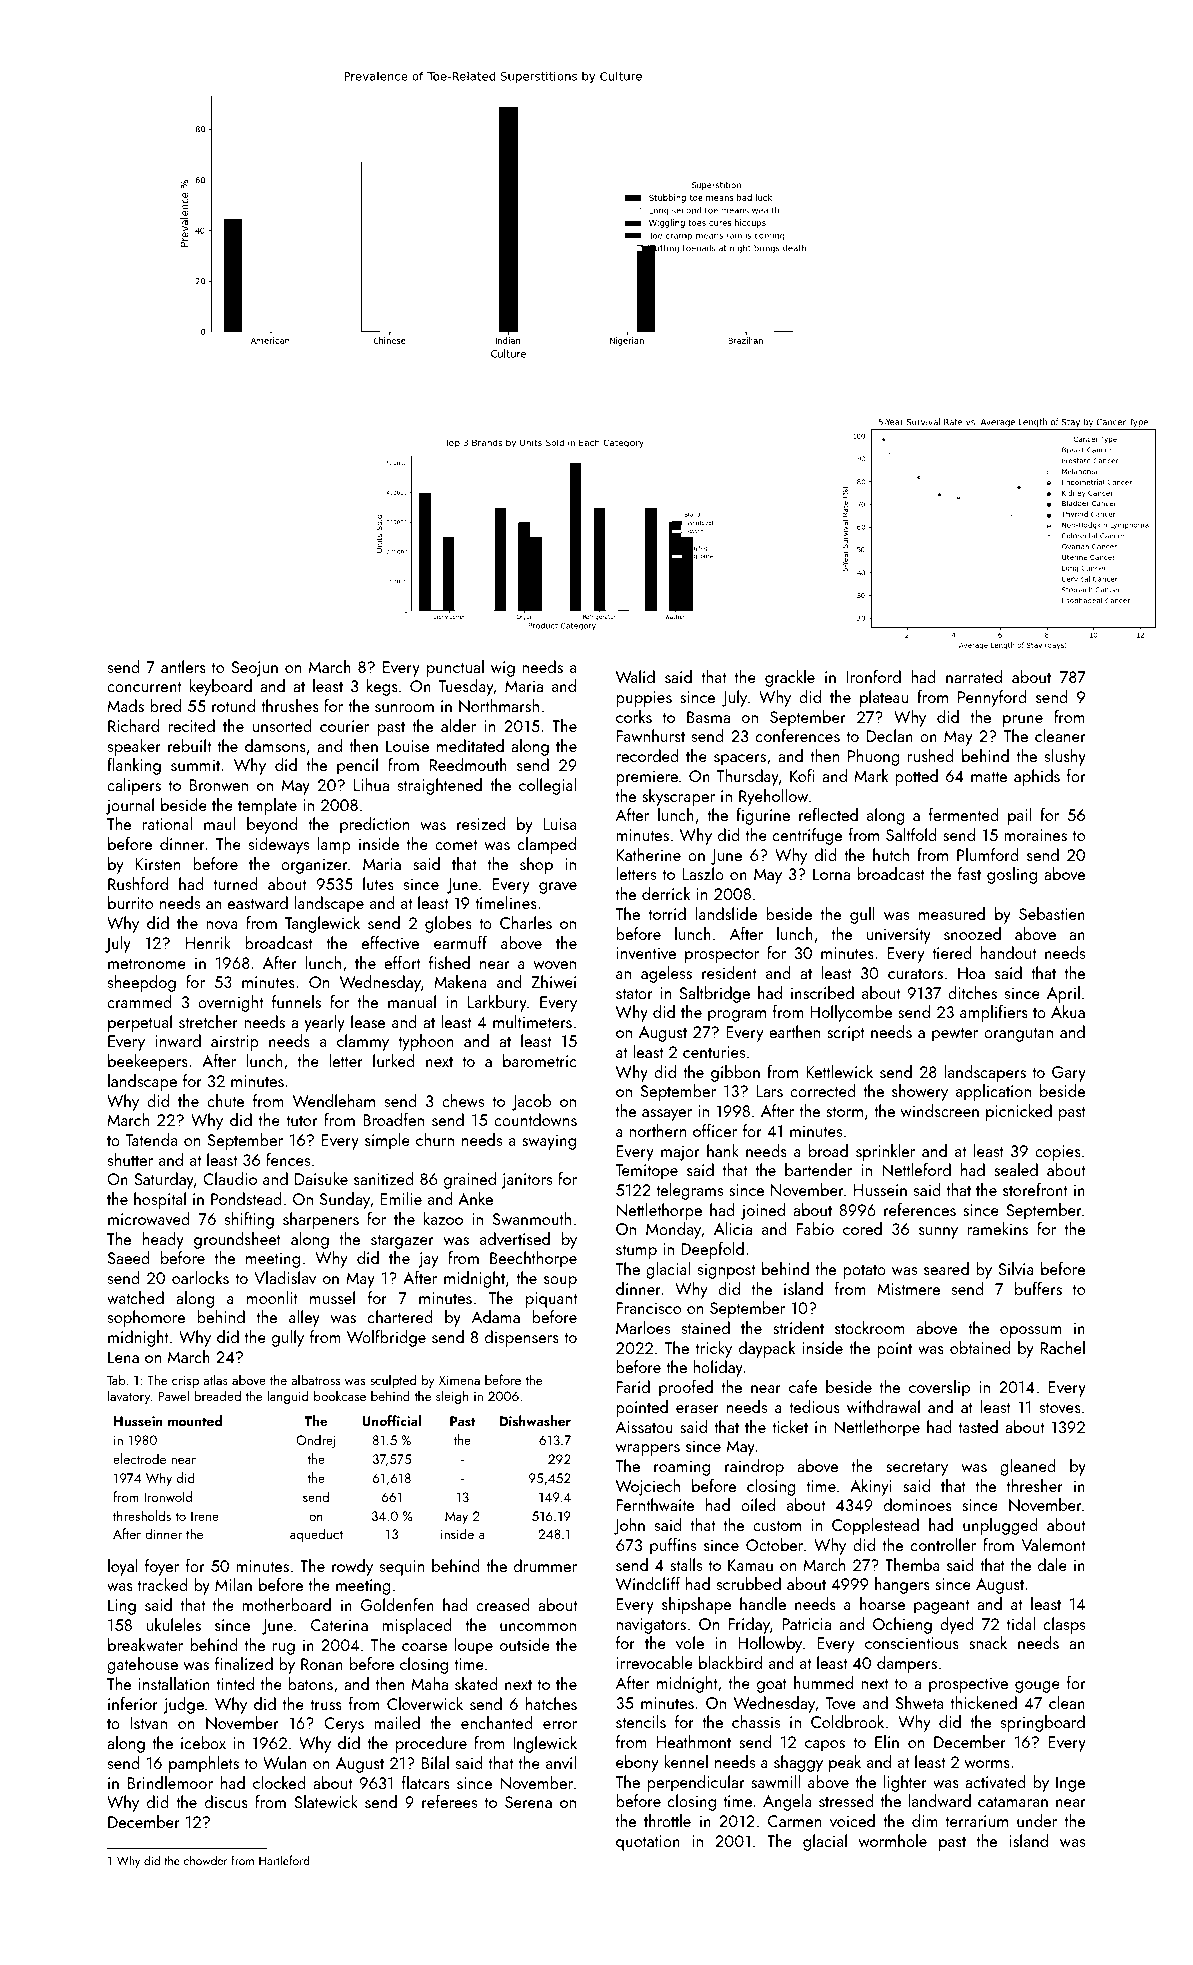 This screenshot has height=1965, width=1193. Describe the element at coordinates (455, 668) in the screenshot. I see `punctual` at that location.
